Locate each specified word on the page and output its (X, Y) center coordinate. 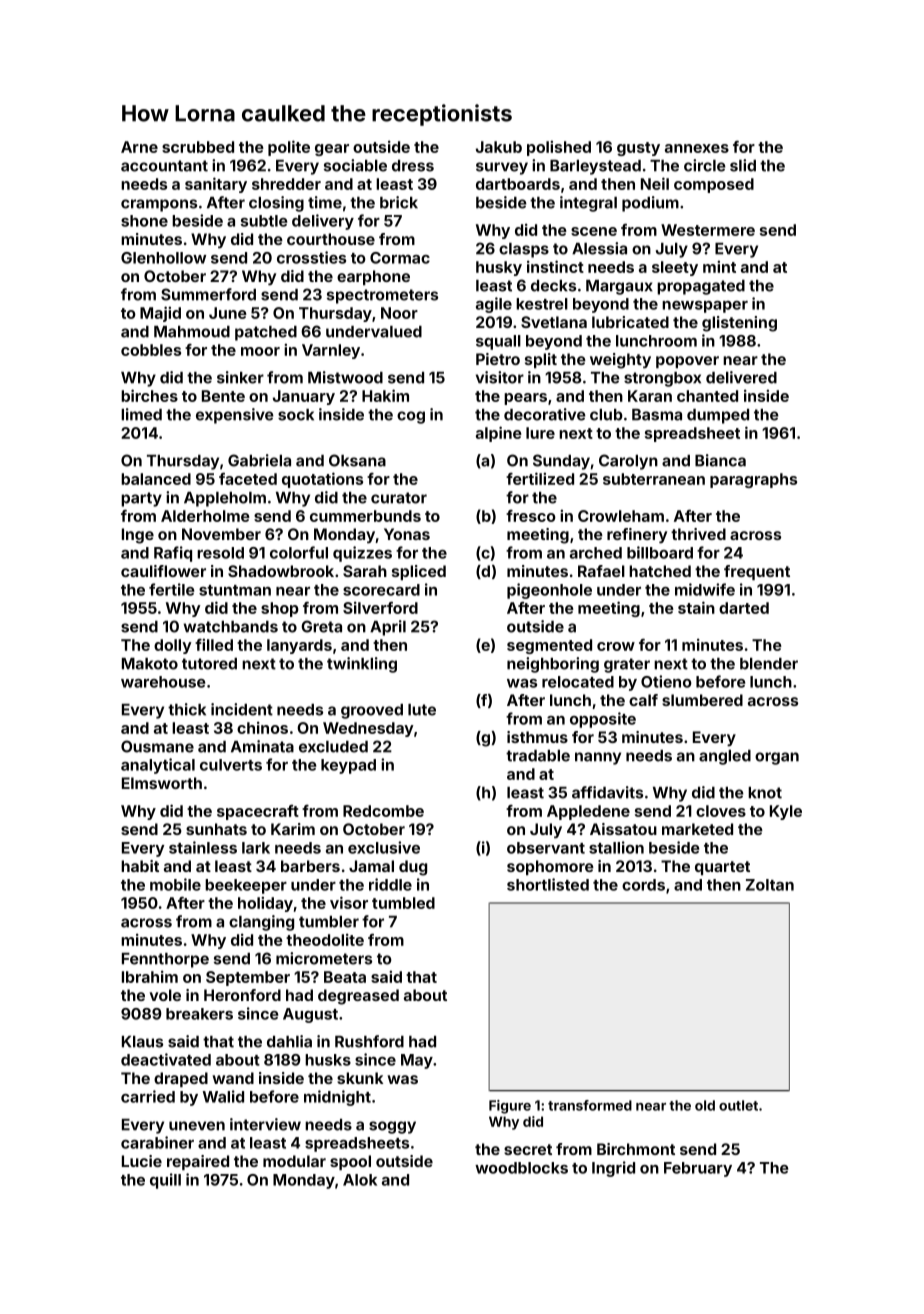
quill (165, 1181)
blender (769, 664)
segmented (549, 646)
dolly (173, 646)
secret (528, 1149)
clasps (524, 250)
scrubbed (198, 147)
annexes (697, 148)
